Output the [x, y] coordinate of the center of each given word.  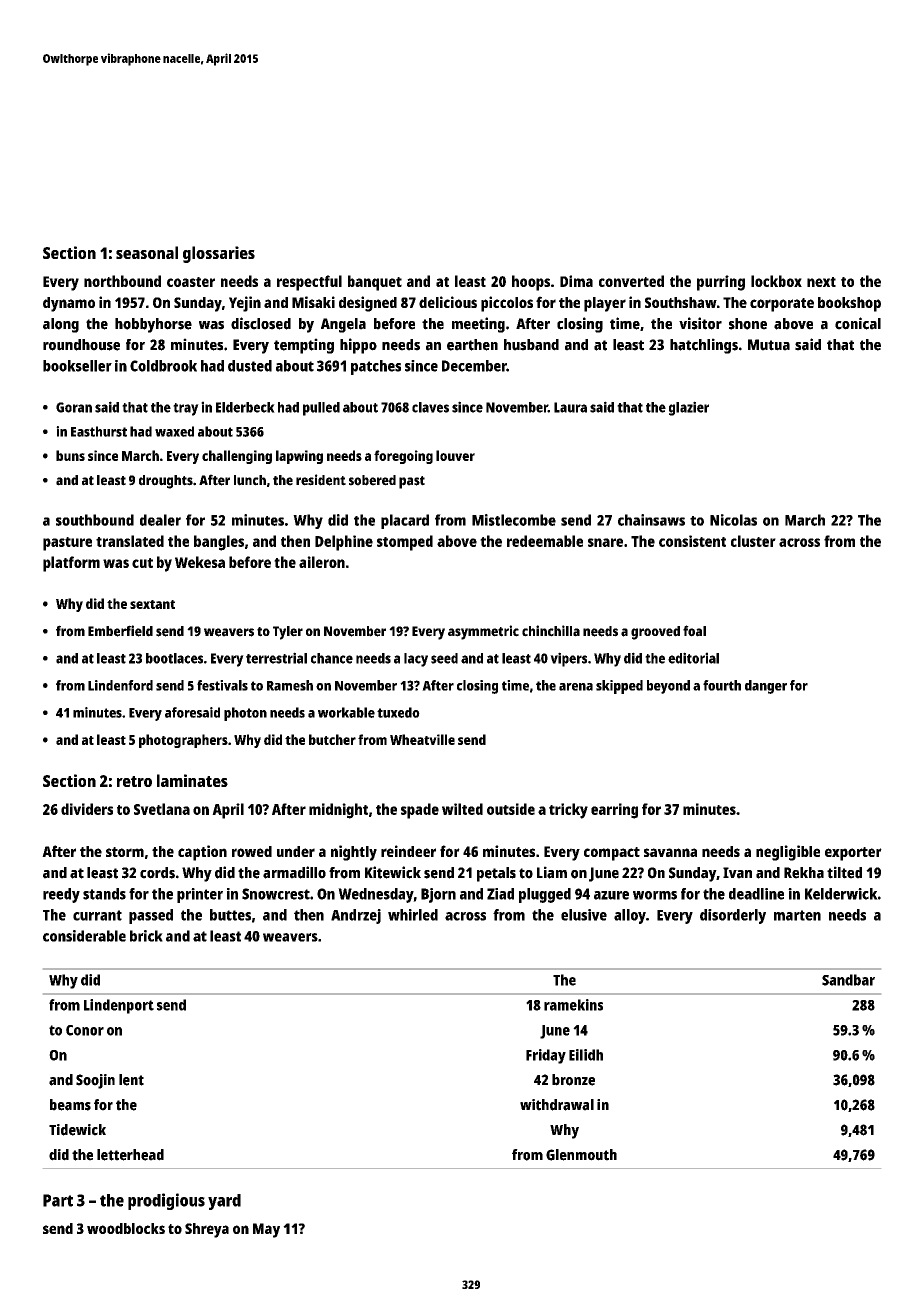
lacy [416, 660]
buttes [230, 915]
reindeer [408, 851]
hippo [358, 346]
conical [858, 323]
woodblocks [126, 1228]
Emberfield [120, 631]
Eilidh [586, 1055]
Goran [74, 407]
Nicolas [733, 520]
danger [766, 687]
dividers [87, 809]
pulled [321, 409]
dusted [250, 366]
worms [655, 895]
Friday [546, 1056]
